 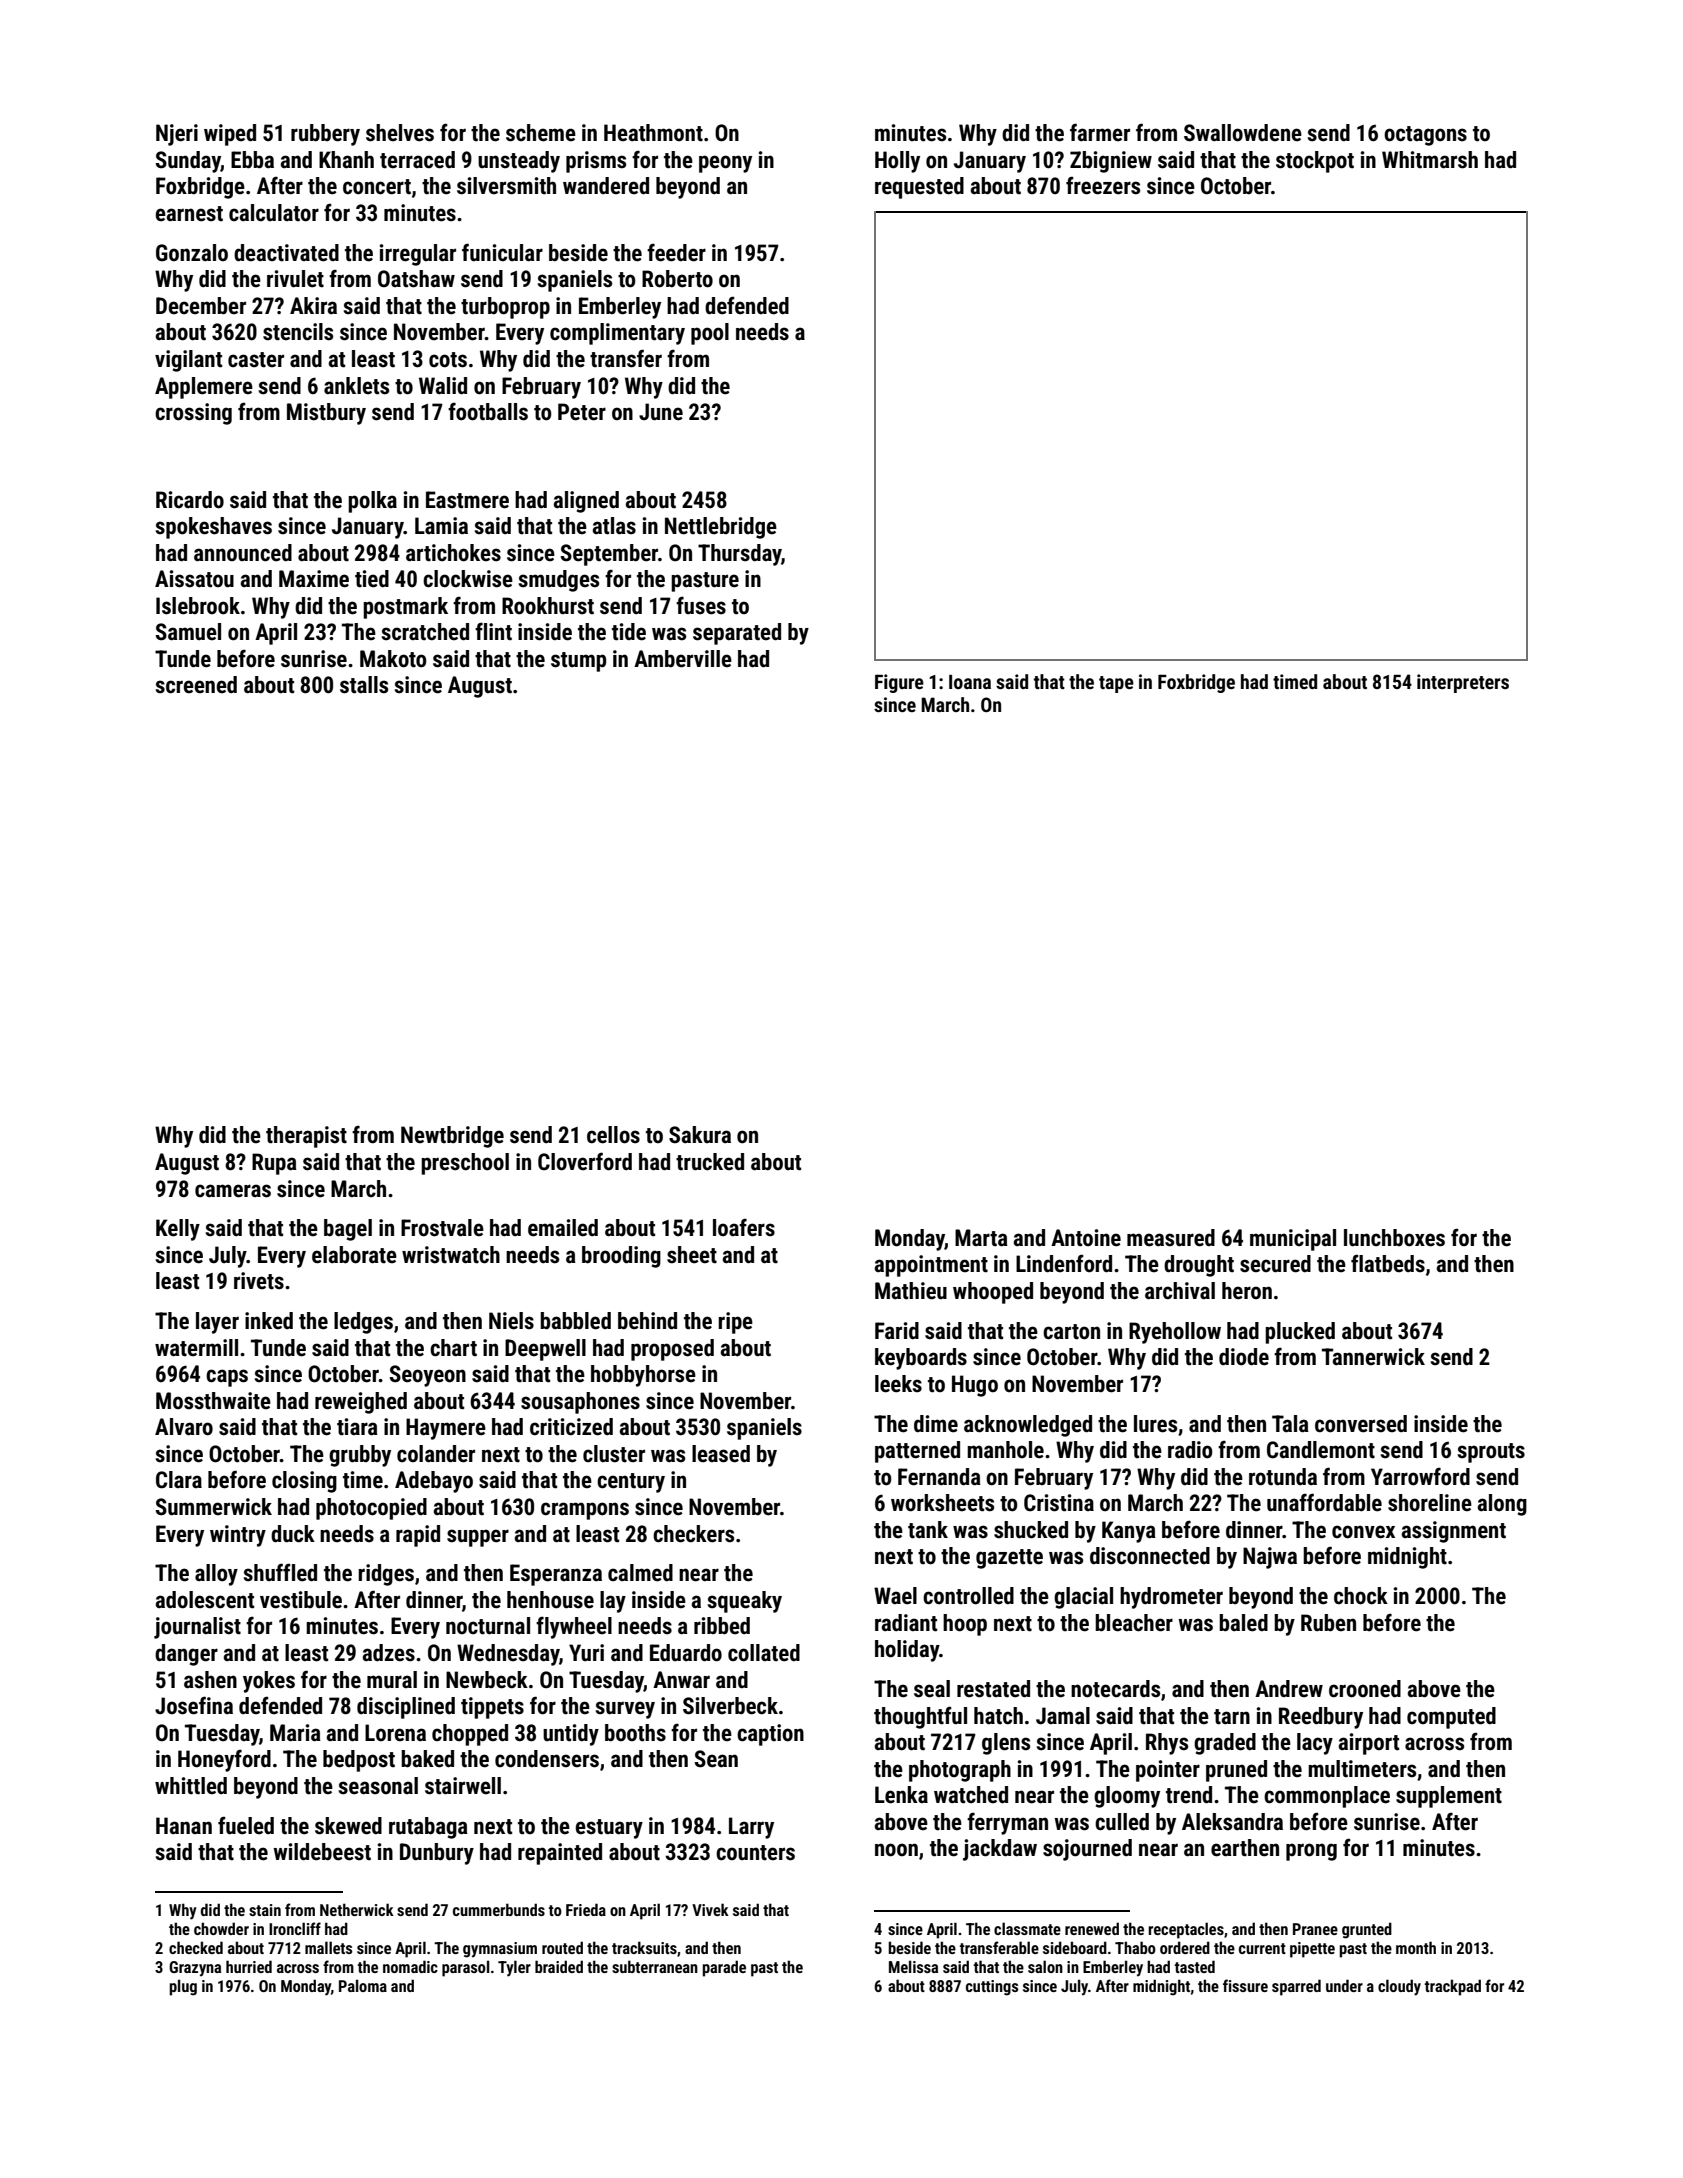 I want to click on Eastmere, so click(x=467, y=500).
